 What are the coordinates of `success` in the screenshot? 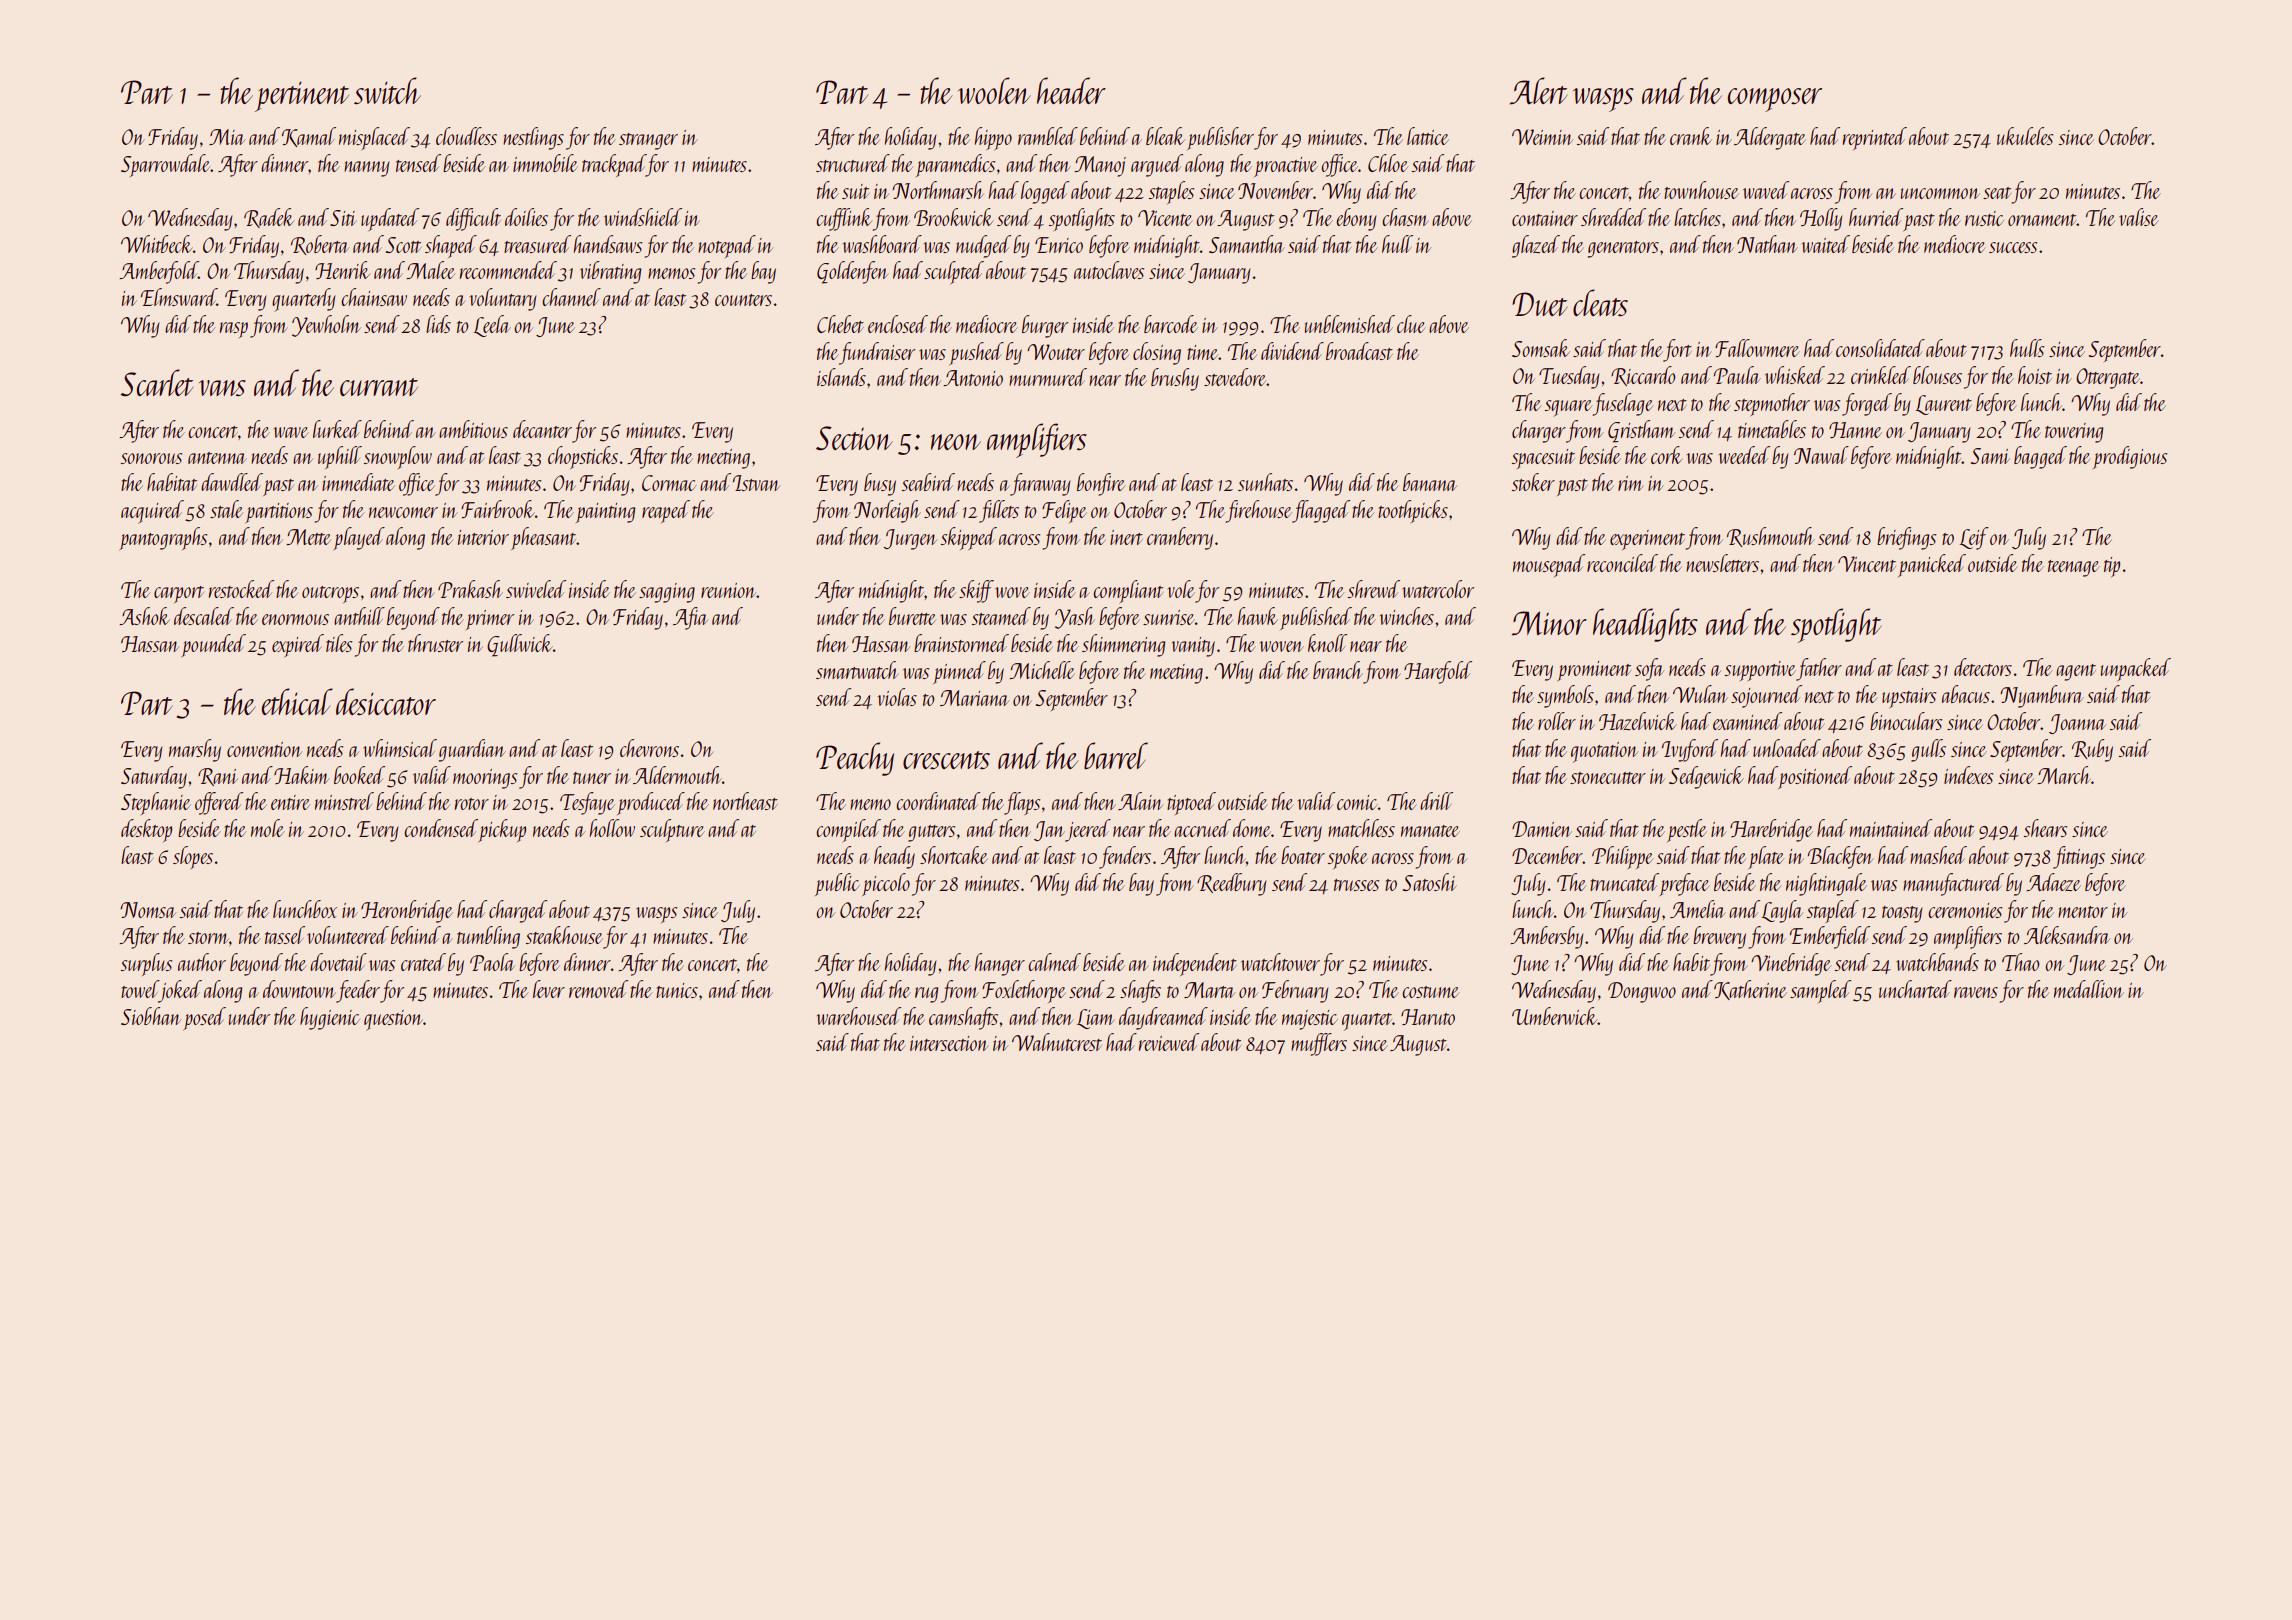 It's located at (2013, 247).
